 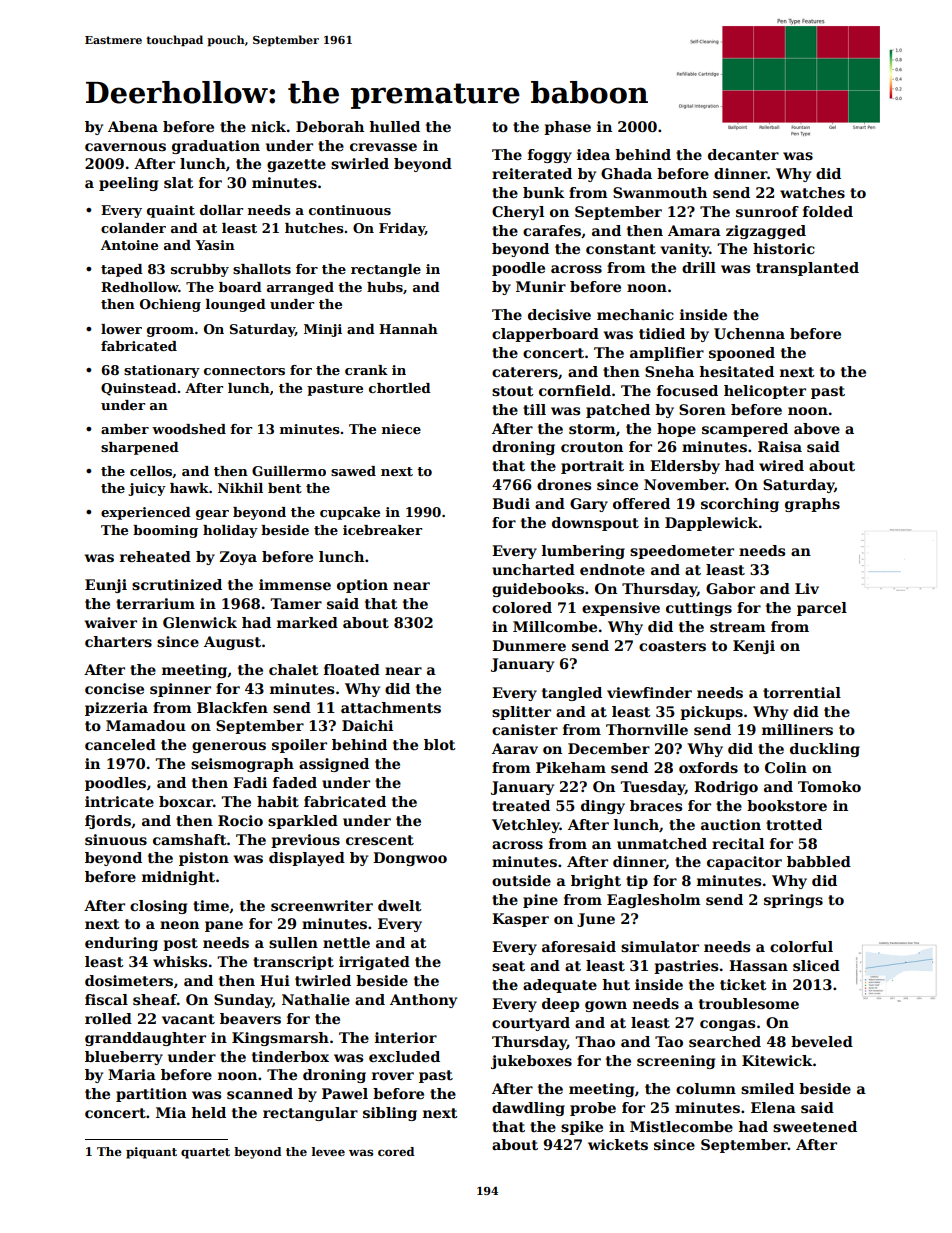 What do you see at coordinates (525, 372) in the screenshot?
I see `caterers` at bounding box center [525, 372].
